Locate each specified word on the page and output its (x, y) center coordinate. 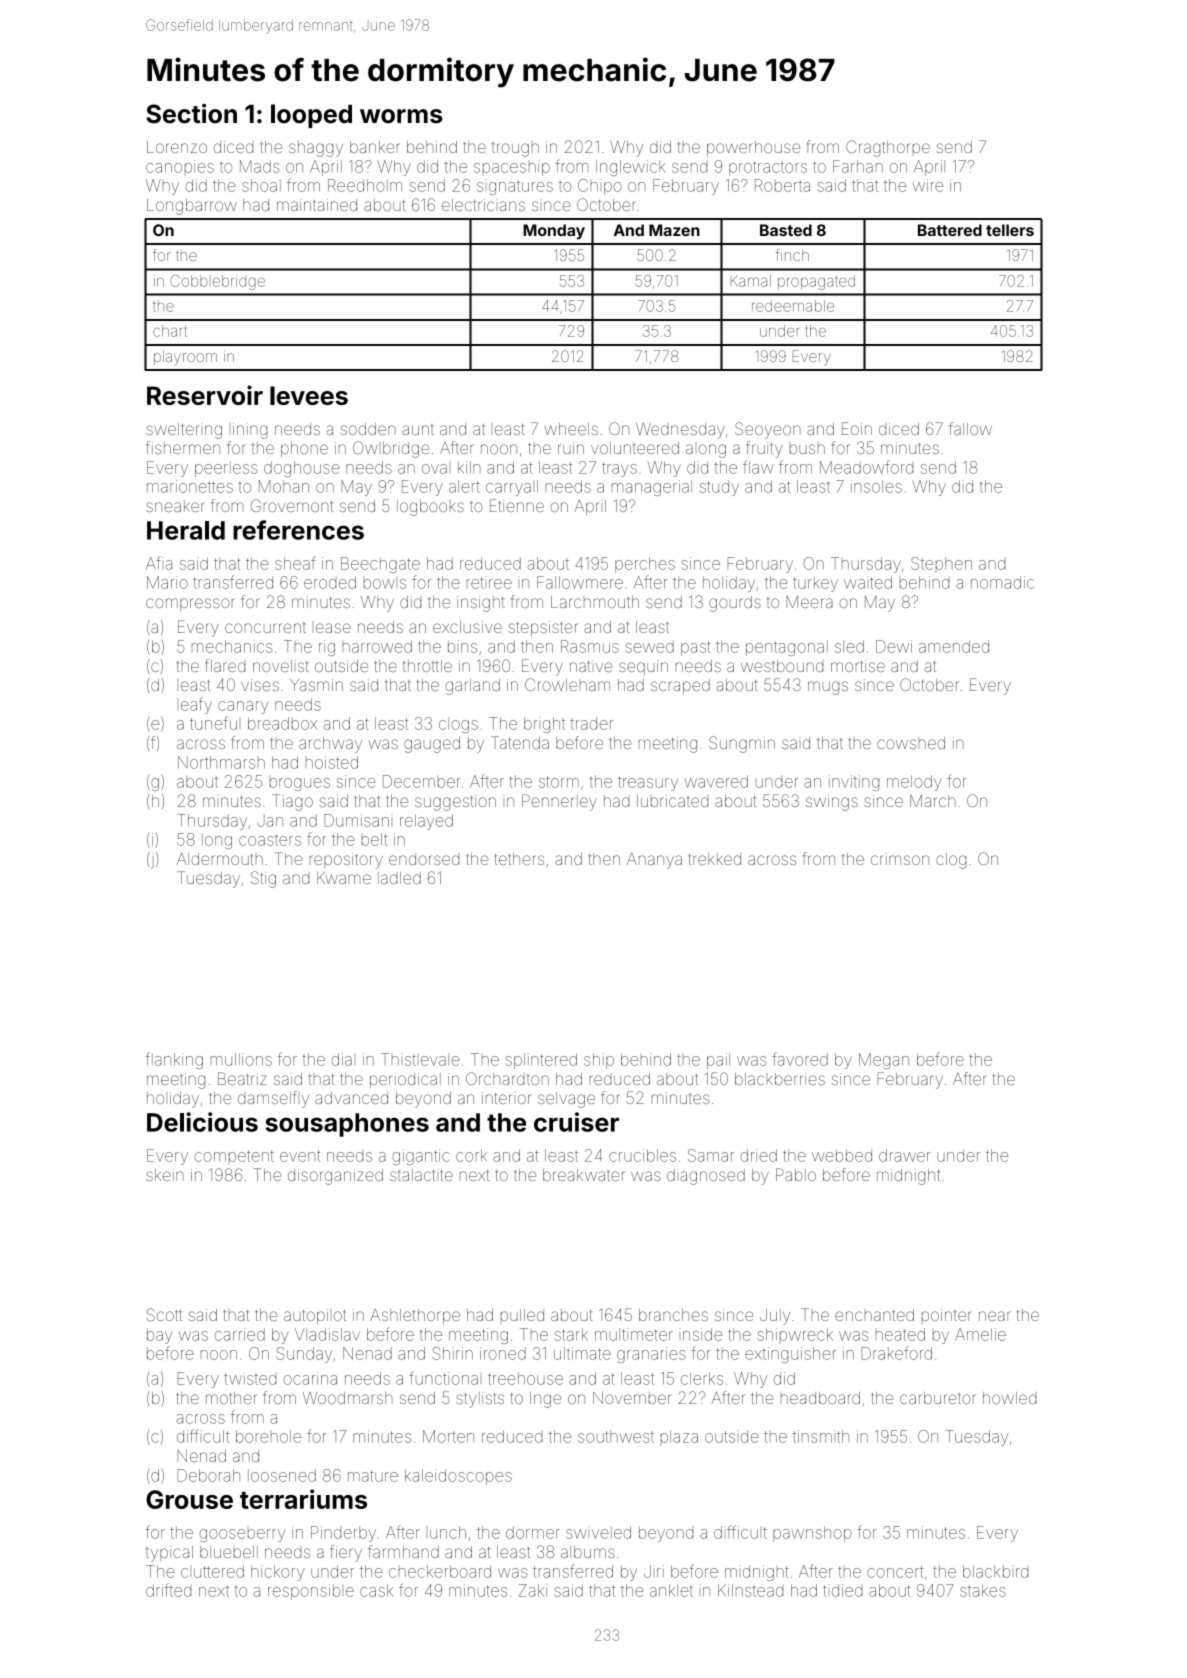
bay (159, 1336)
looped (311, 116)
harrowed (377, 646)
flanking (174, 1060)
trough (515, 150)
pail (718, 1061)
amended (954, 646)
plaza (679, 1436)
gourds (735, 604)
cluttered (212, 1571)
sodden (368, 429)
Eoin (857, 428)
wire (928, 185)
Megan (884, 1061)
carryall (512, 488)
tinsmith (821, 1436)
